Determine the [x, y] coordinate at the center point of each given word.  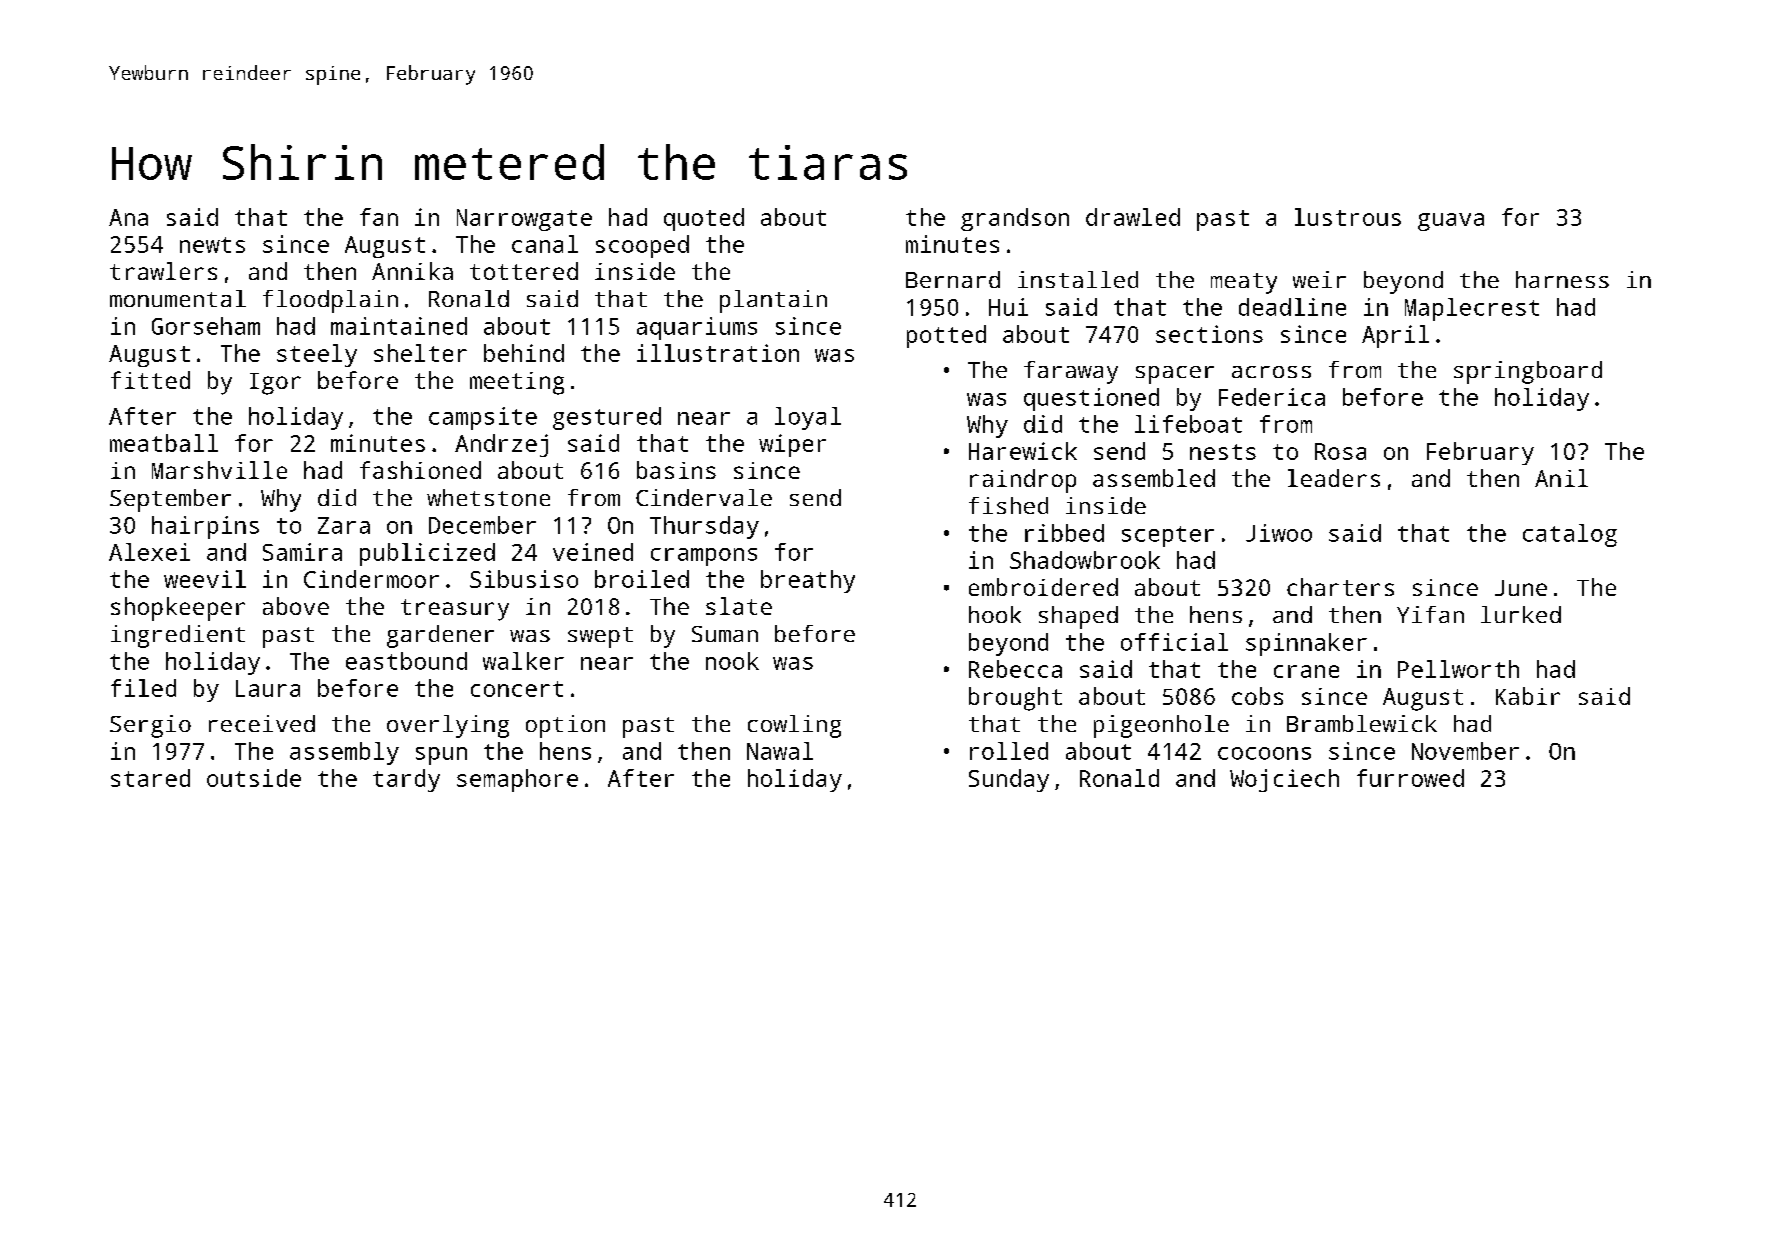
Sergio [150, 726]
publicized [427, 554]
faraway [1071, 372]
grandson [1015, 219]
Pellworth [1458, 669]
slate [739, 606]
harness [1562, 279]
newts [212, 245]
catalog [1570, 535]
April [1395, 336]
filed [143, 688]
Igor [275, 384]
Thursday [704, 527]
